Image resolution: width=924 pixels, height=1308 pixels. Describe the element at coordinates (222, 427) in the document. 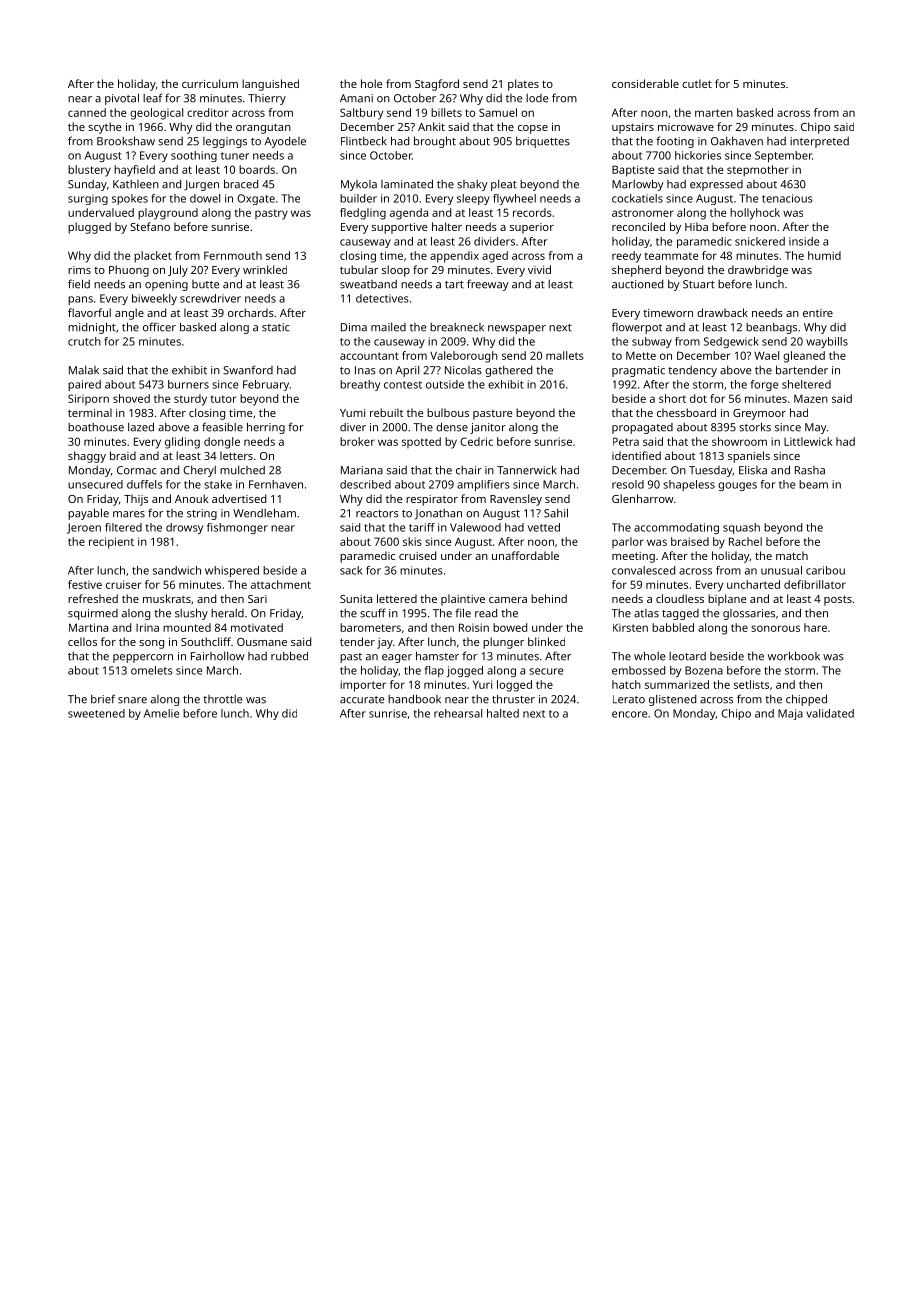

I see `feasible` at that location.
